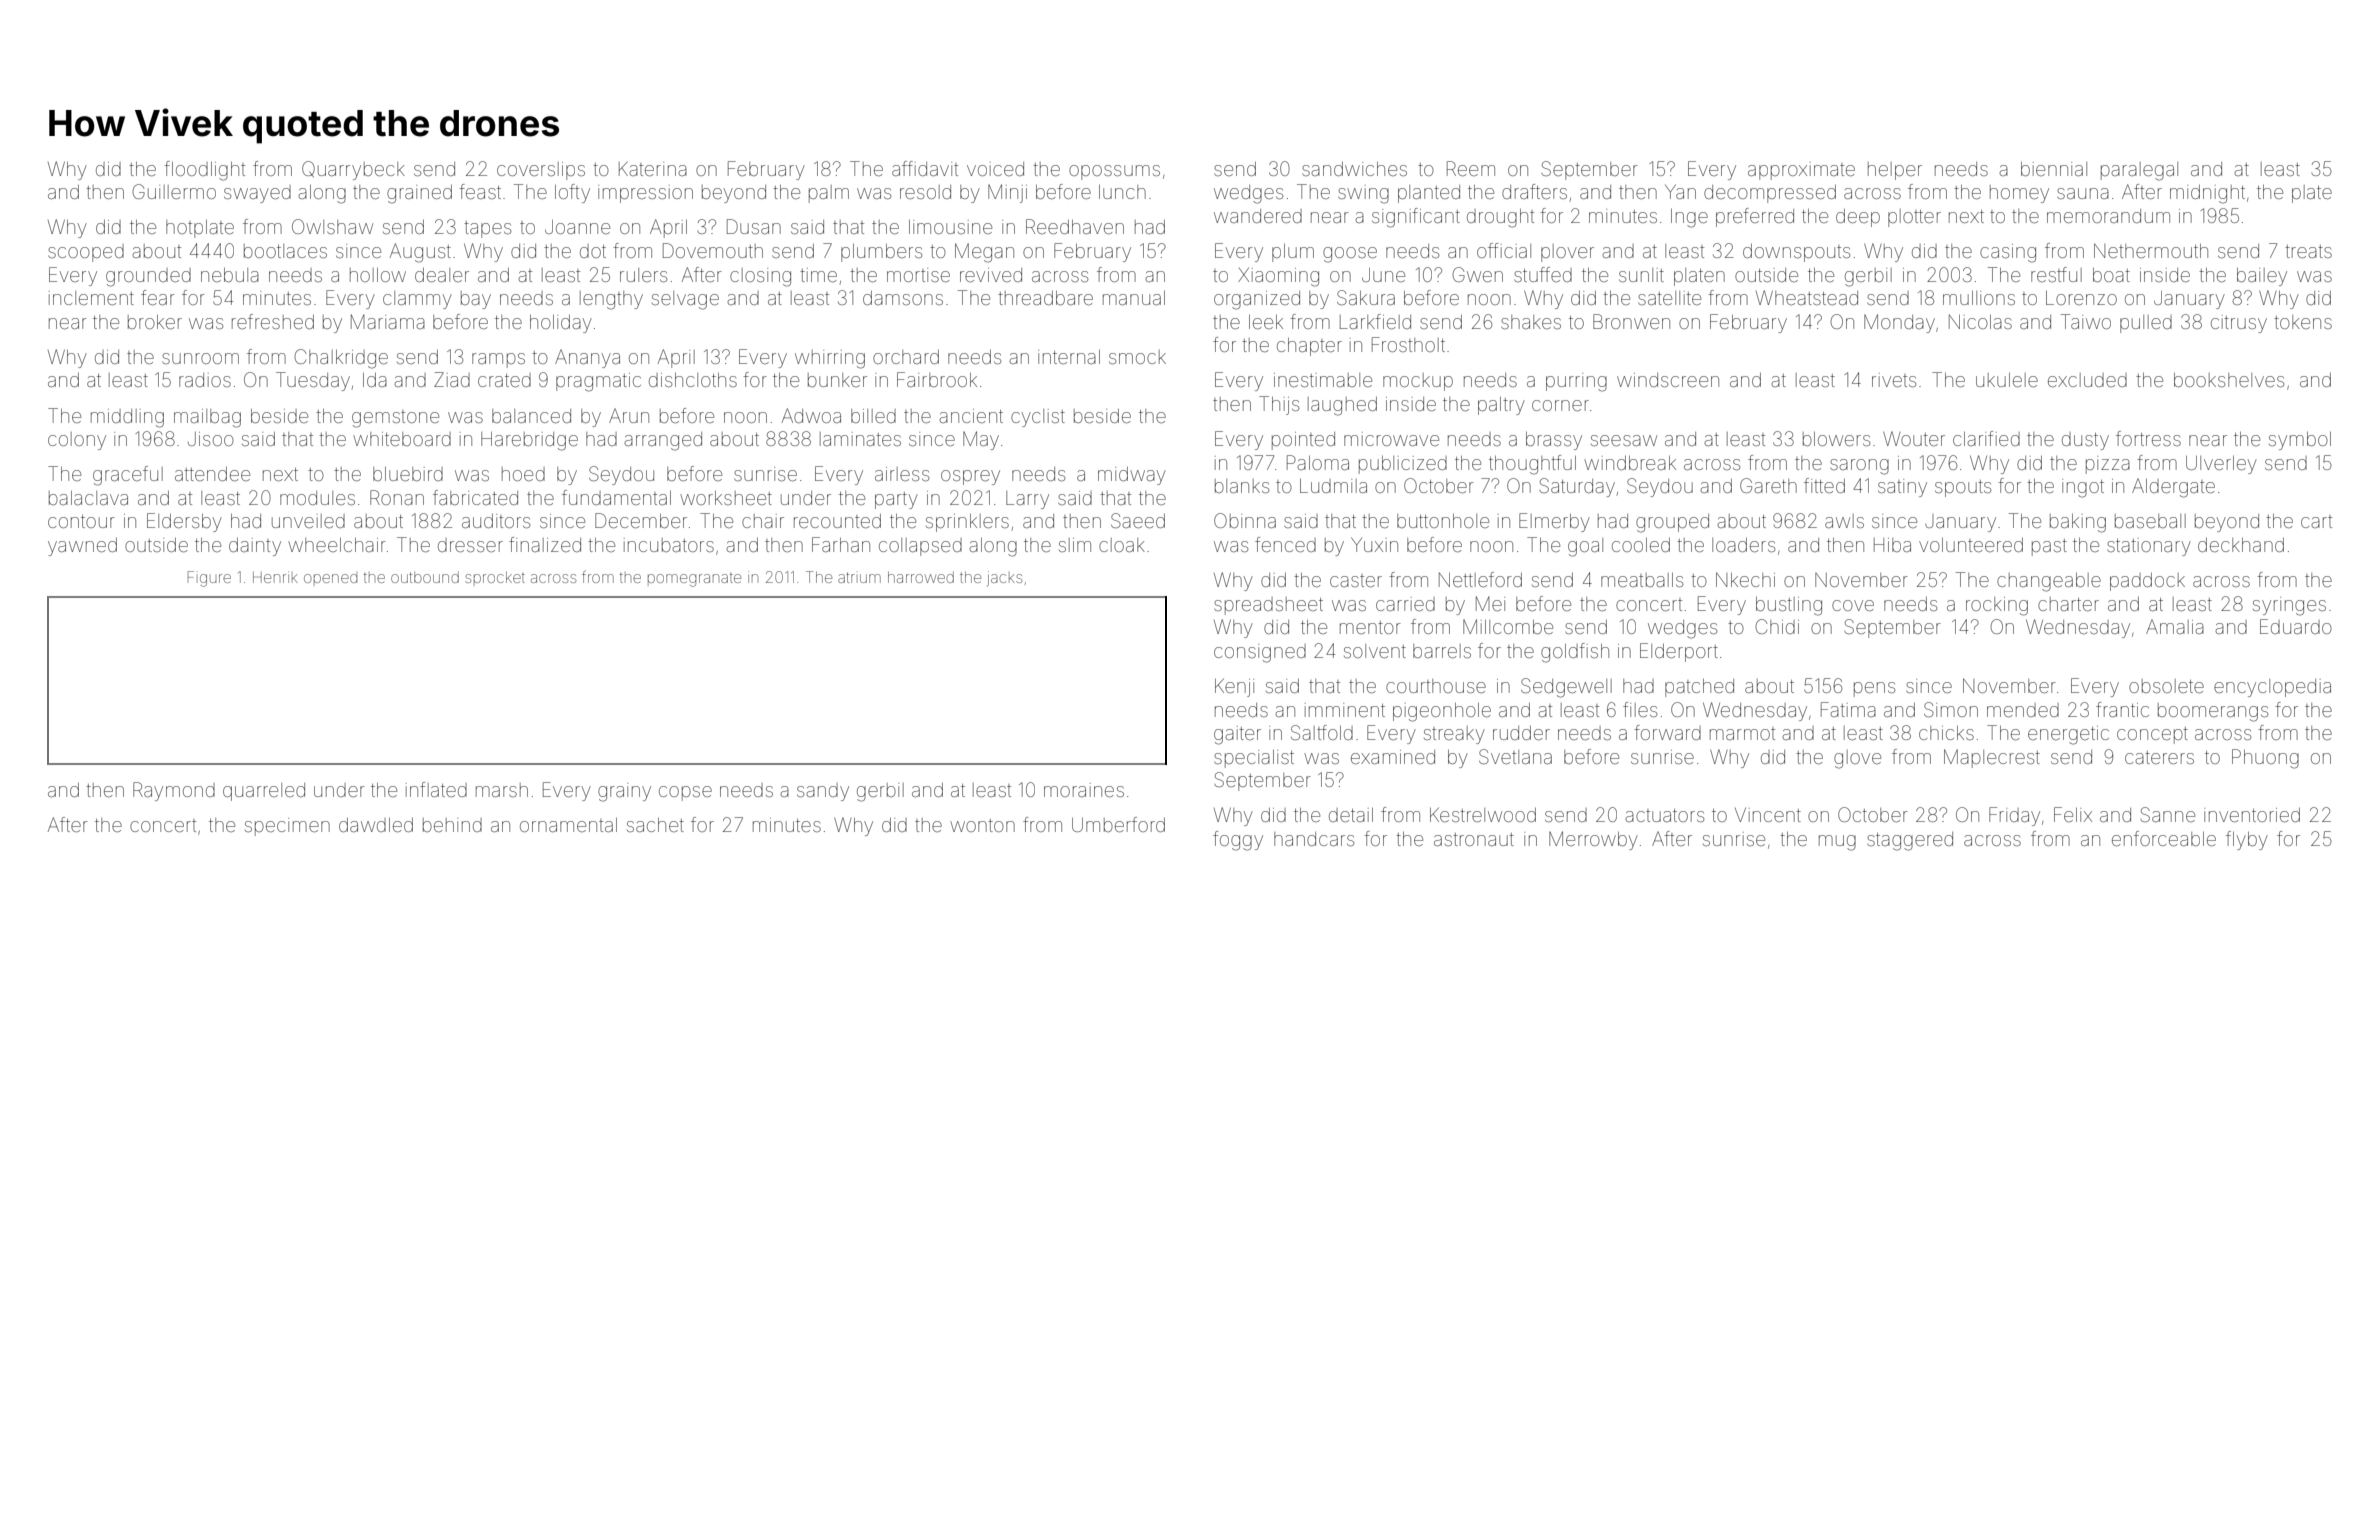 The image size is (2380, 1540). What do you see at coordinates (174, 791) in the screenshot?
I see `Raymond` at bounding box center [174, 791].
